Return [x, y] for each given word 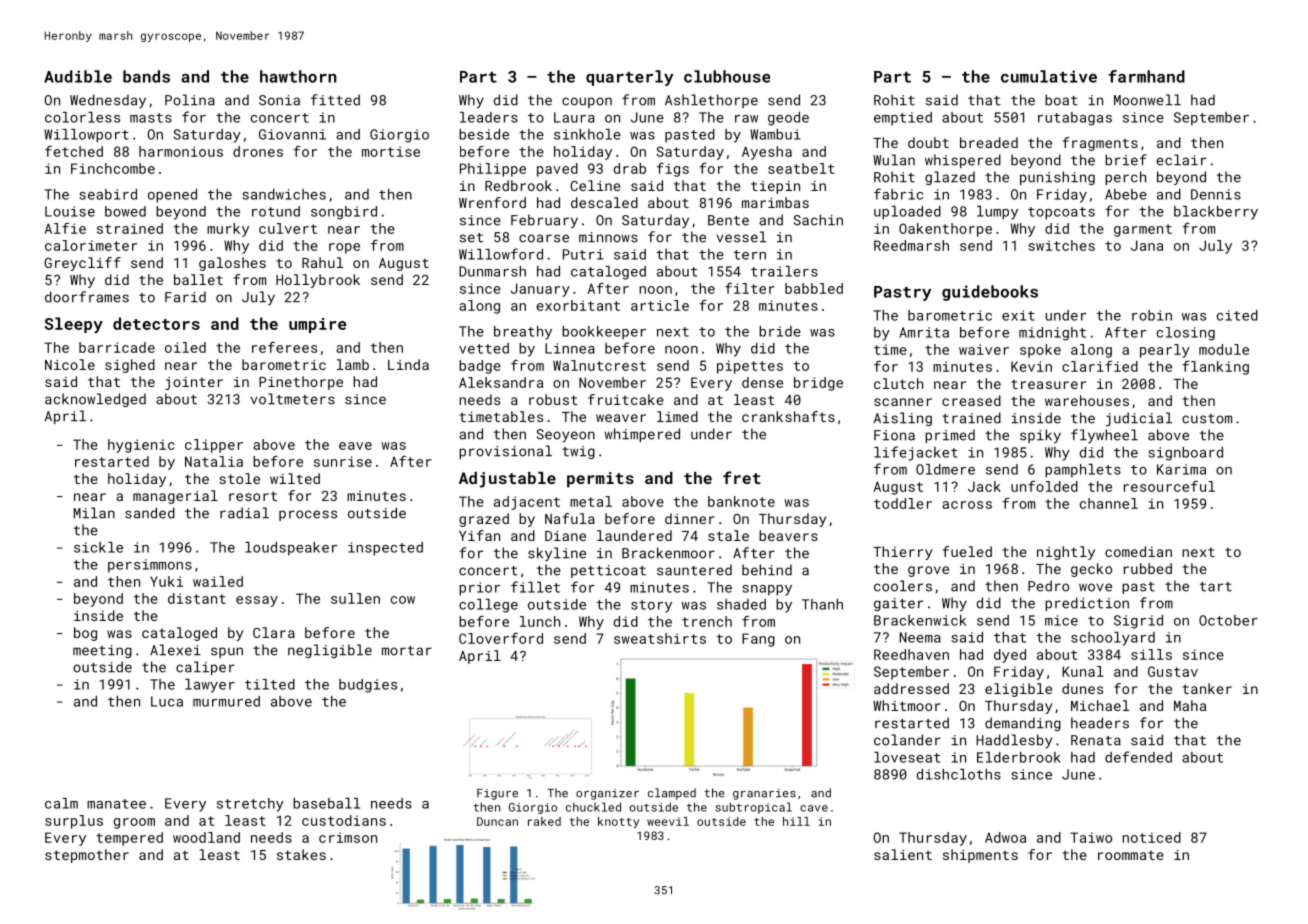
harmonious [181, 151]
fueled [967, 551]
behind [767, 570]
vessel [741, 237]
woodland [206, 837]
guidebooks [990, 293]
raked [544, 821]
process [308, 515]
